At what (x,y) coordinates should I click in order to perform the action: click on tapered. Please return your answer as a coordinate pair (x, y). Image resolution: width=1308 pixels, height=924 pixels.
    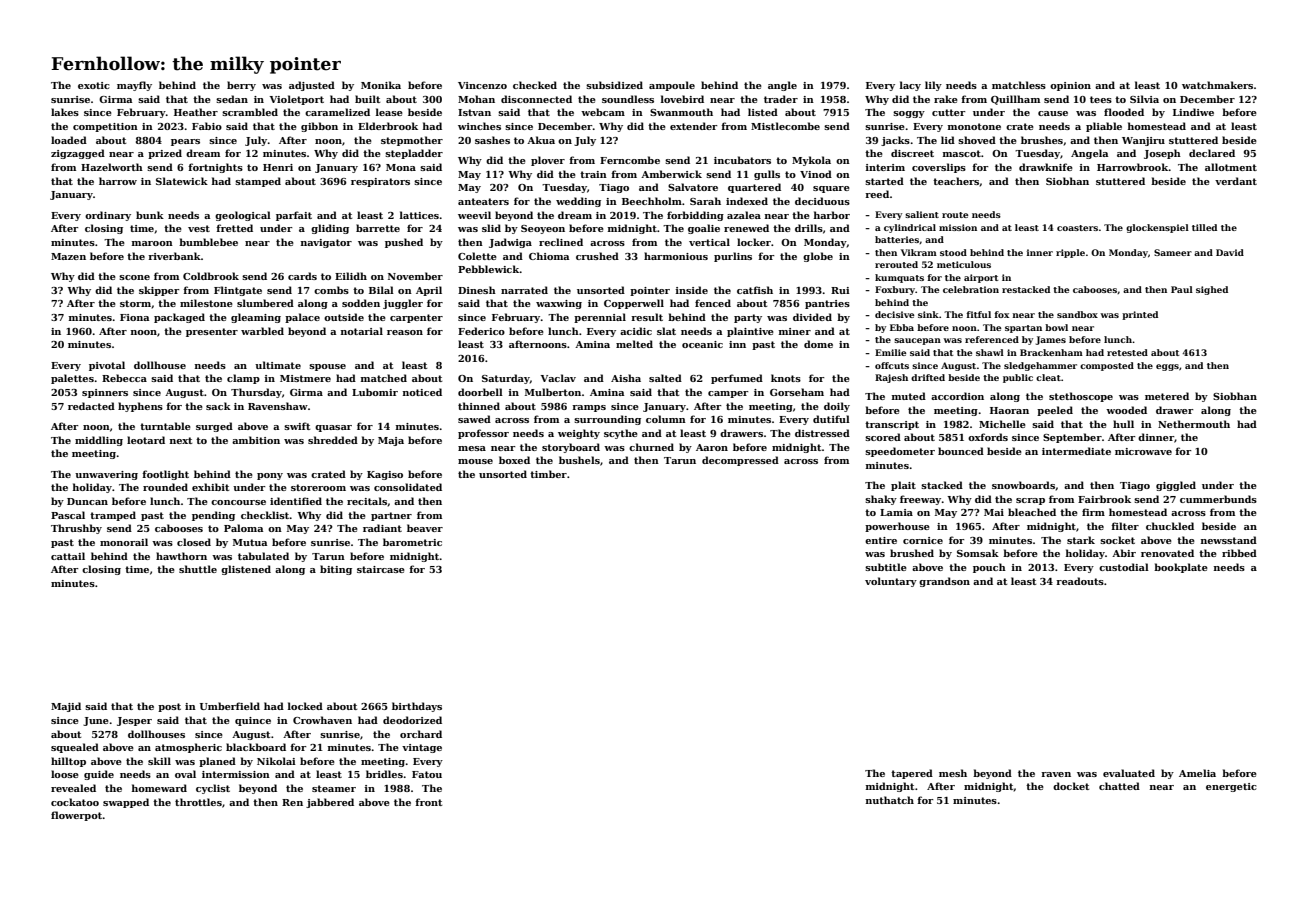
    Looking at the image, I should click on (912, 774).
